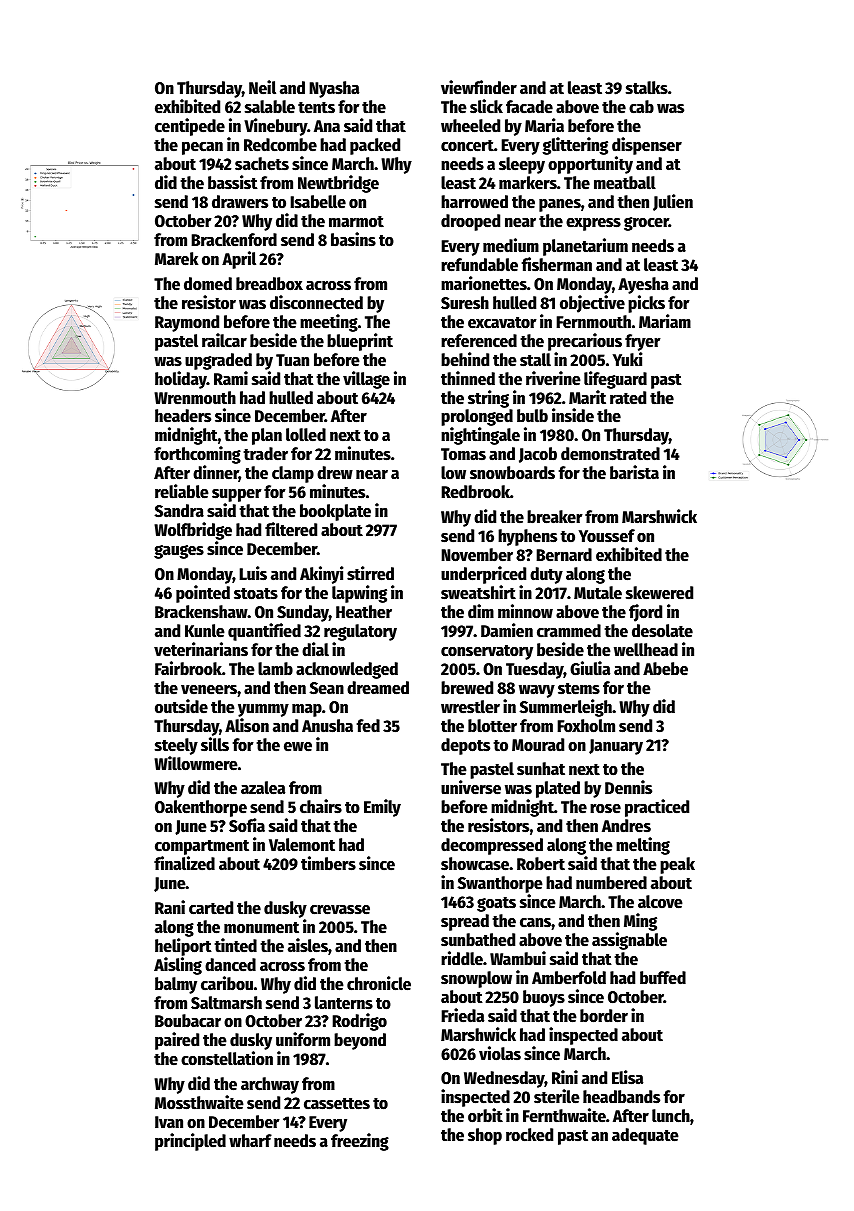  What do you see at coordinates (302, 845) in the document?
I see `Valemont` at bounding box center [302, 845].
